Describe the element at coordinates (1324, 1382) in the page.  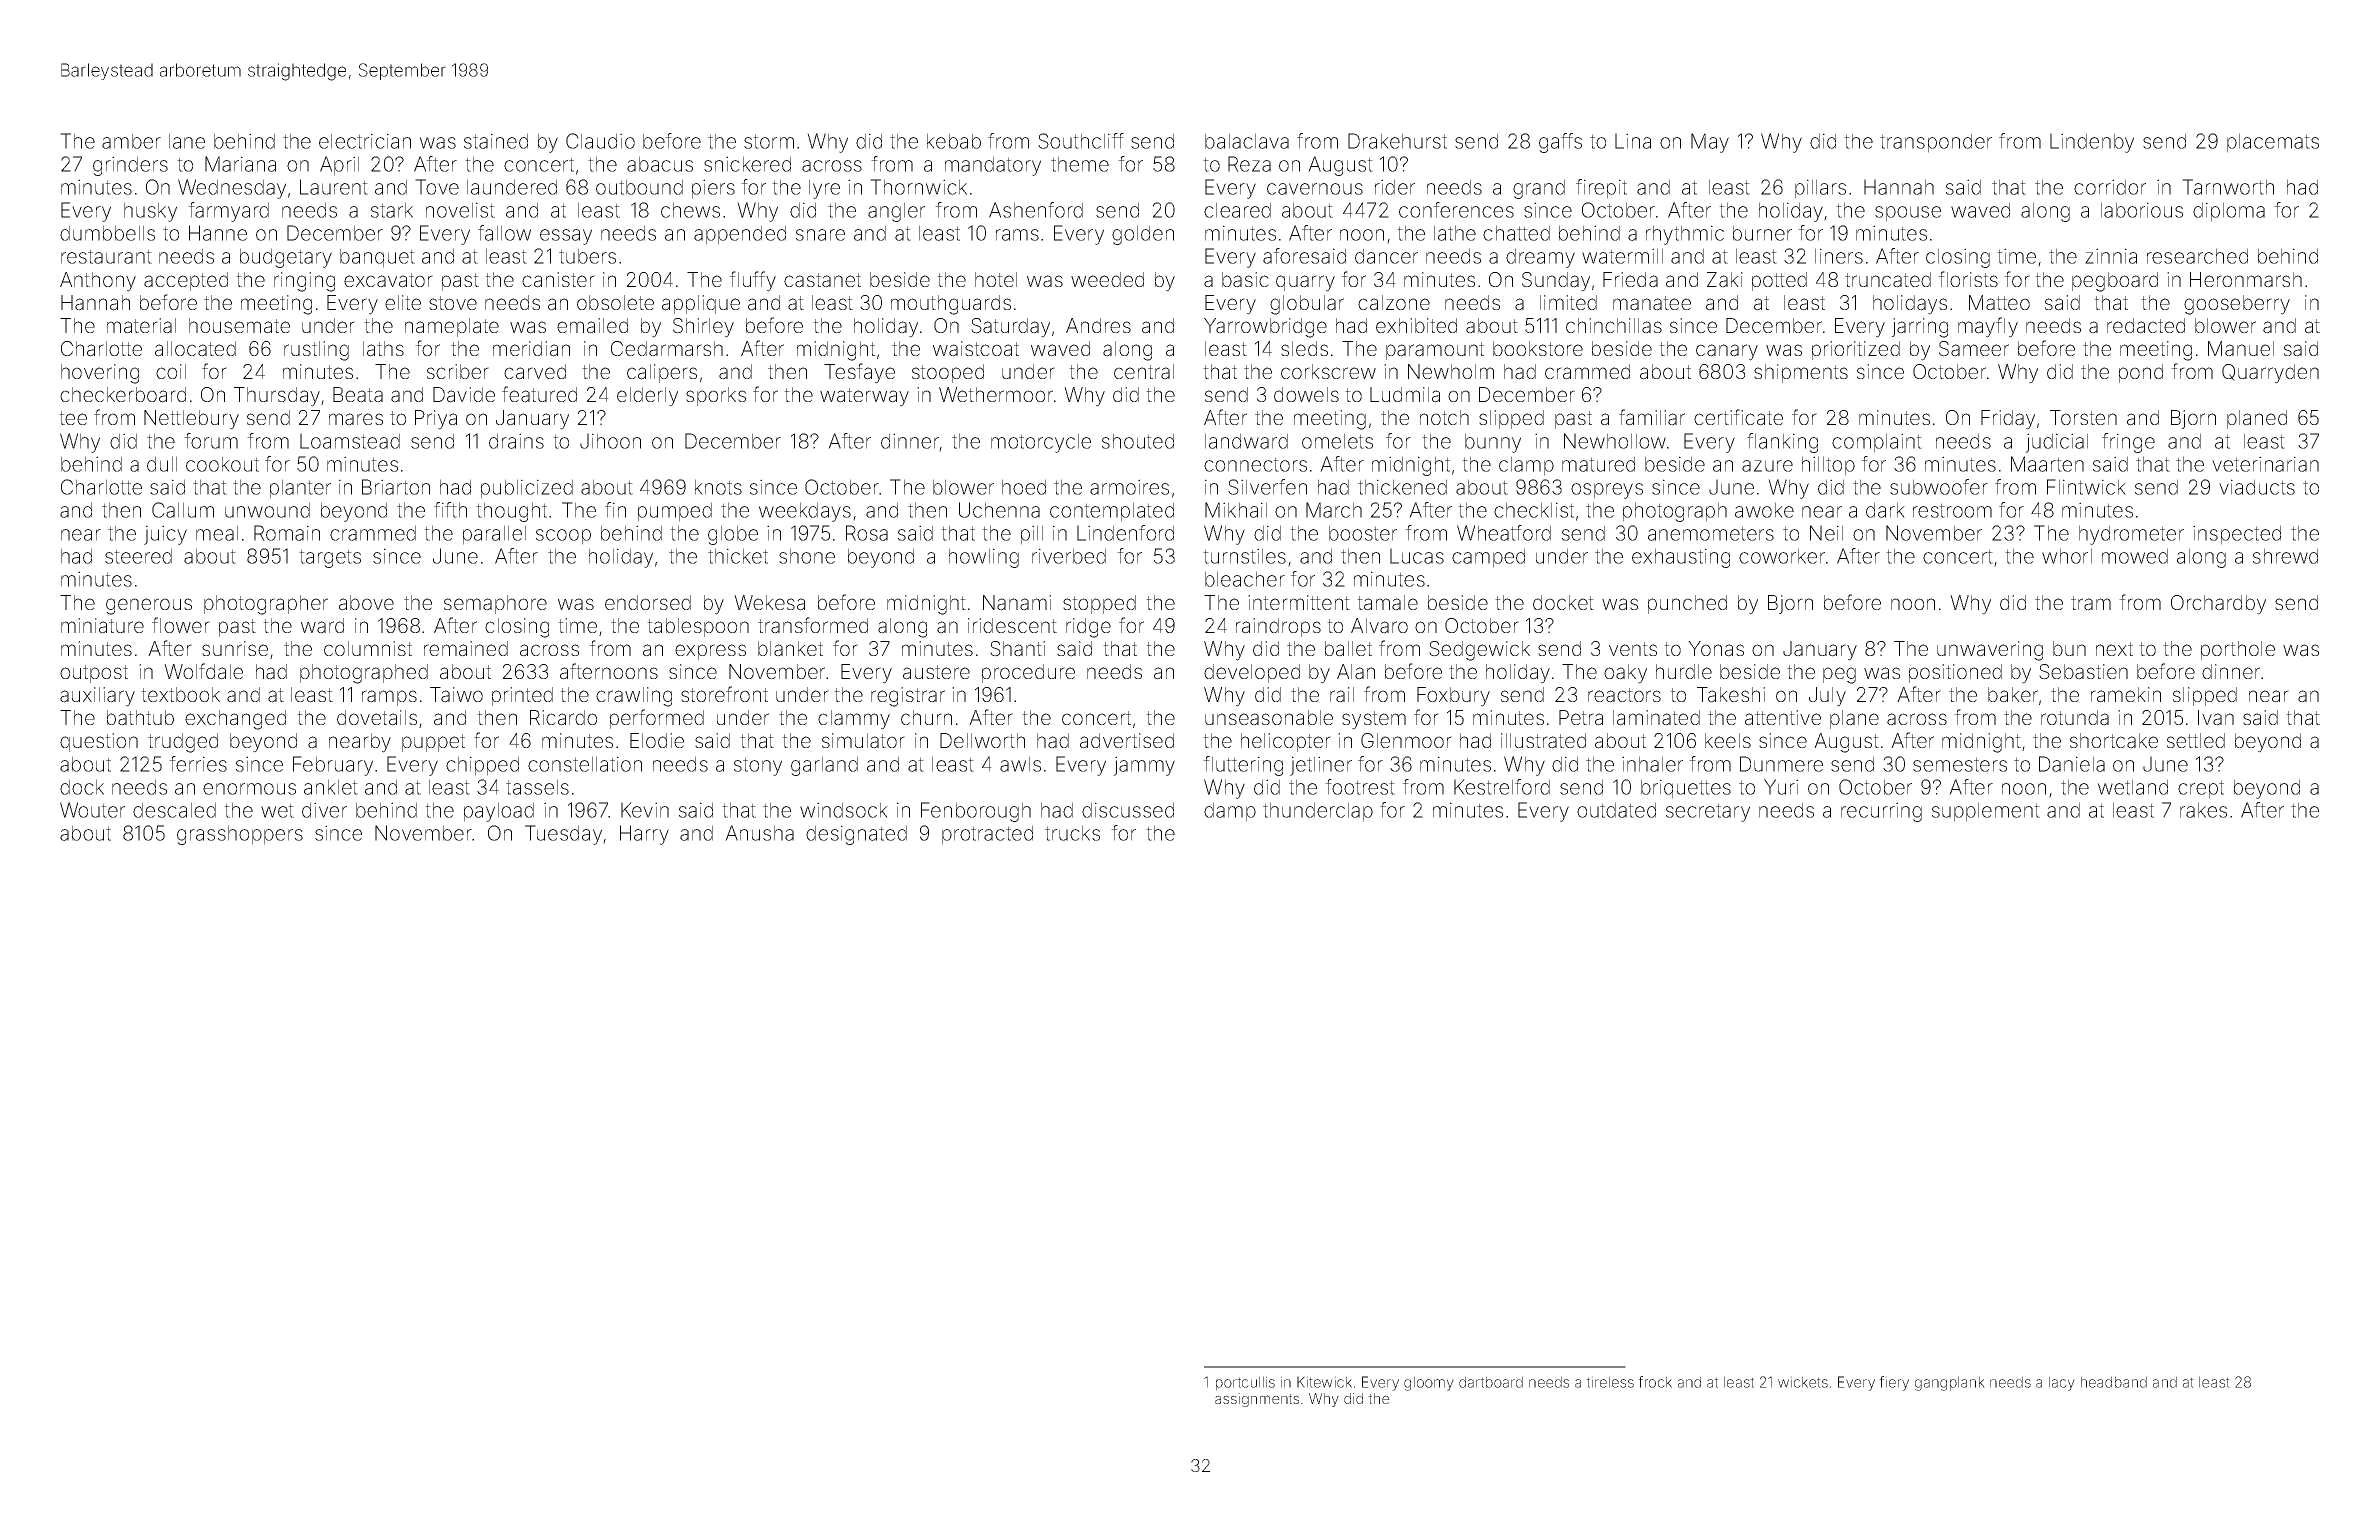
I see `Kitewick` at that location.
